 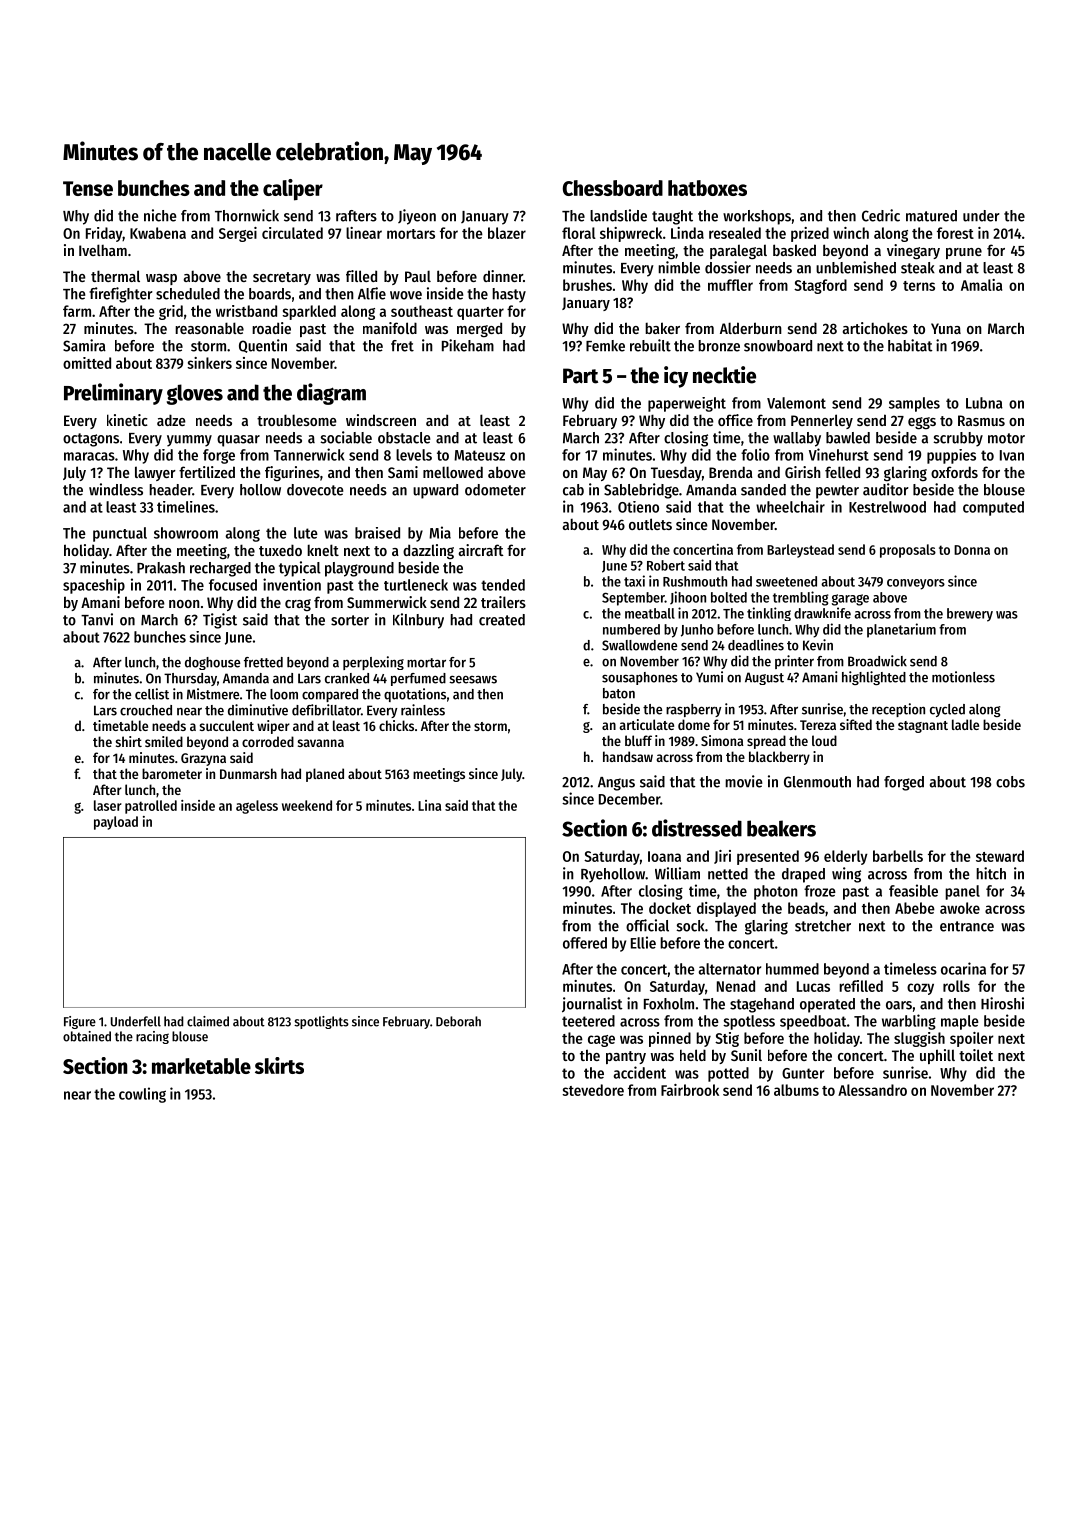 I want to click on secretary, so click(x=282, y=278).
